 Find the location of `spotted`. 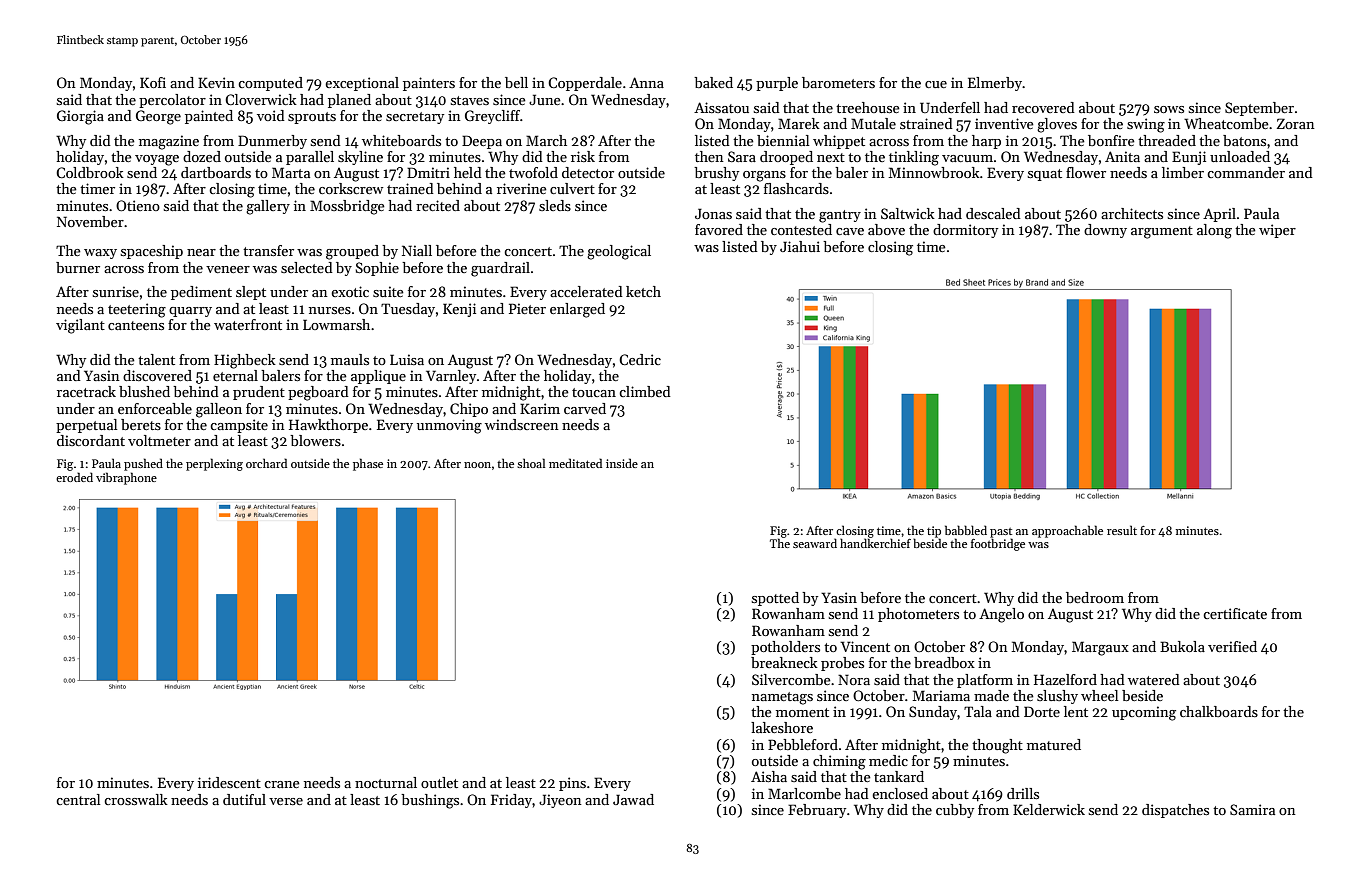

spotted is located at coordinates (775, 599).
